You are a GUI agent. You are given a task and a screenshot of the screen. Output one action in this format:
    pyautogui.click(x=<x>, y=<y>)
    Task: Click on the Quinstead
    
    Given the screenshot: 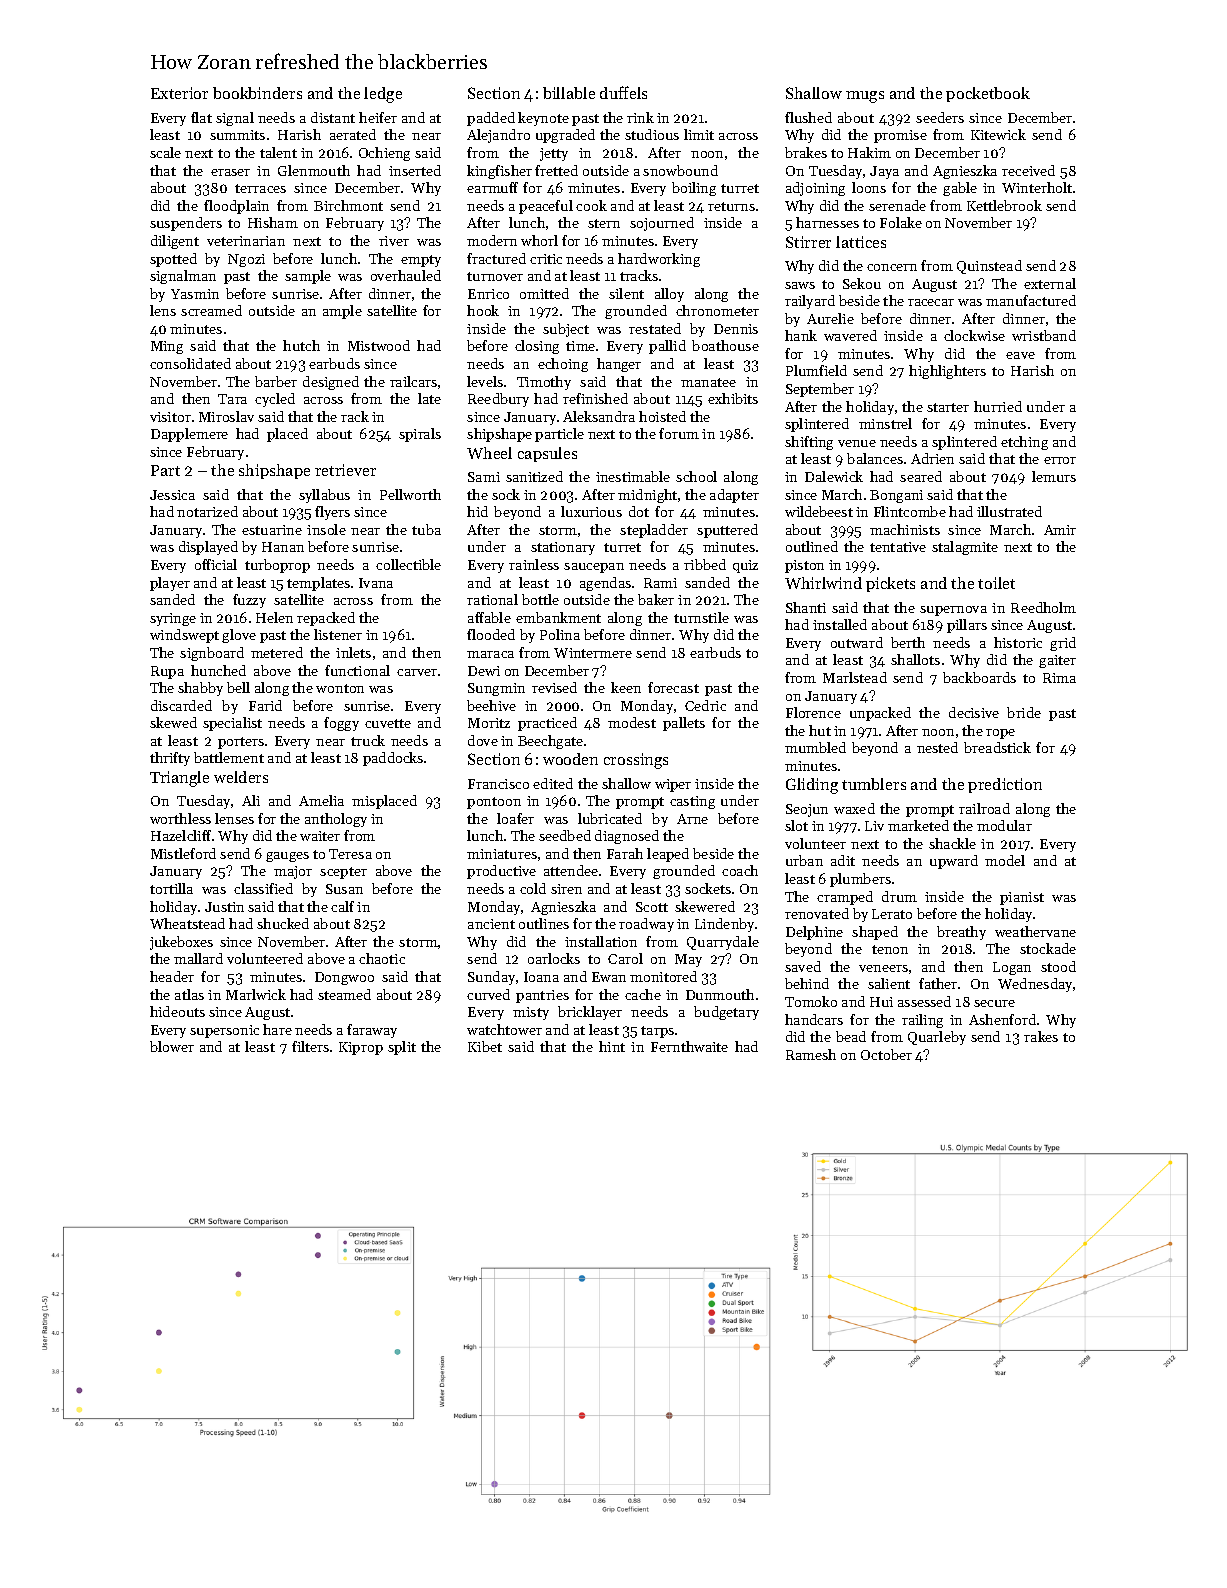 What is the action you would take?
    pyautogui.click(x=989, y=267)
